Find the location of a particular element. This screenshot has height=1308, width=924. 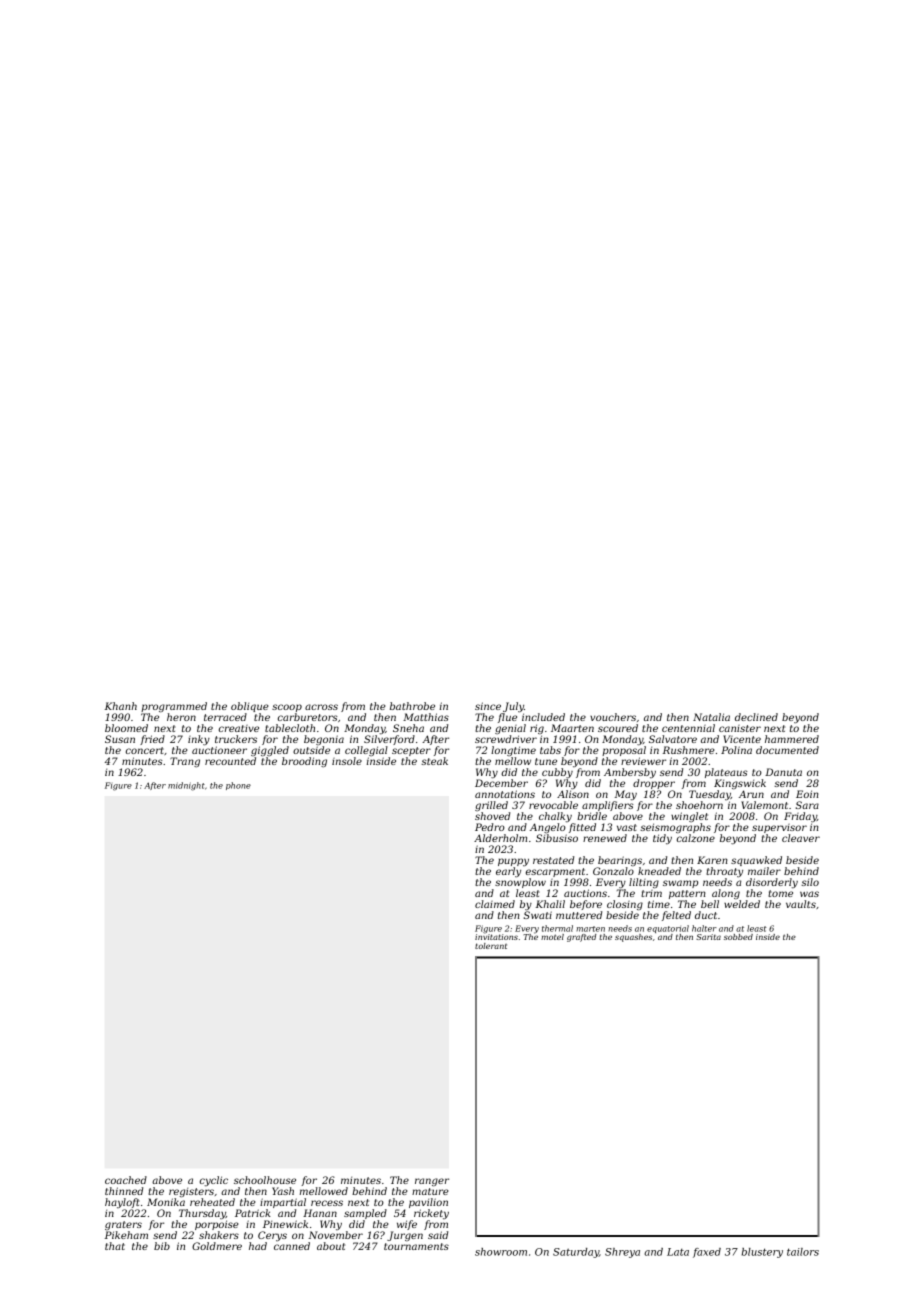

coached is located at coordinates (126, 1180).
